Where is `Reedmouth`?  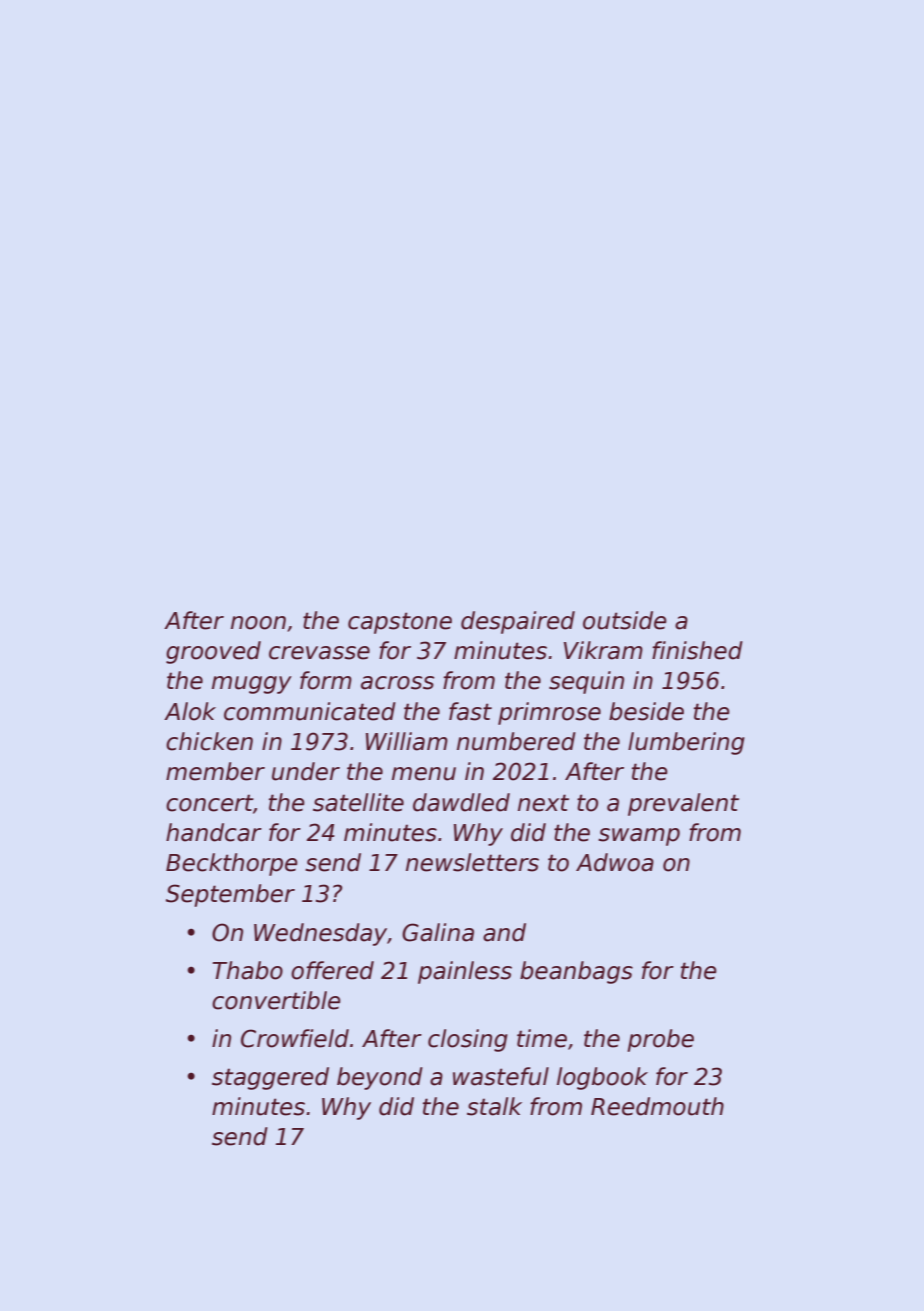 Reedmouth is located at coordinates (657, 1106).
